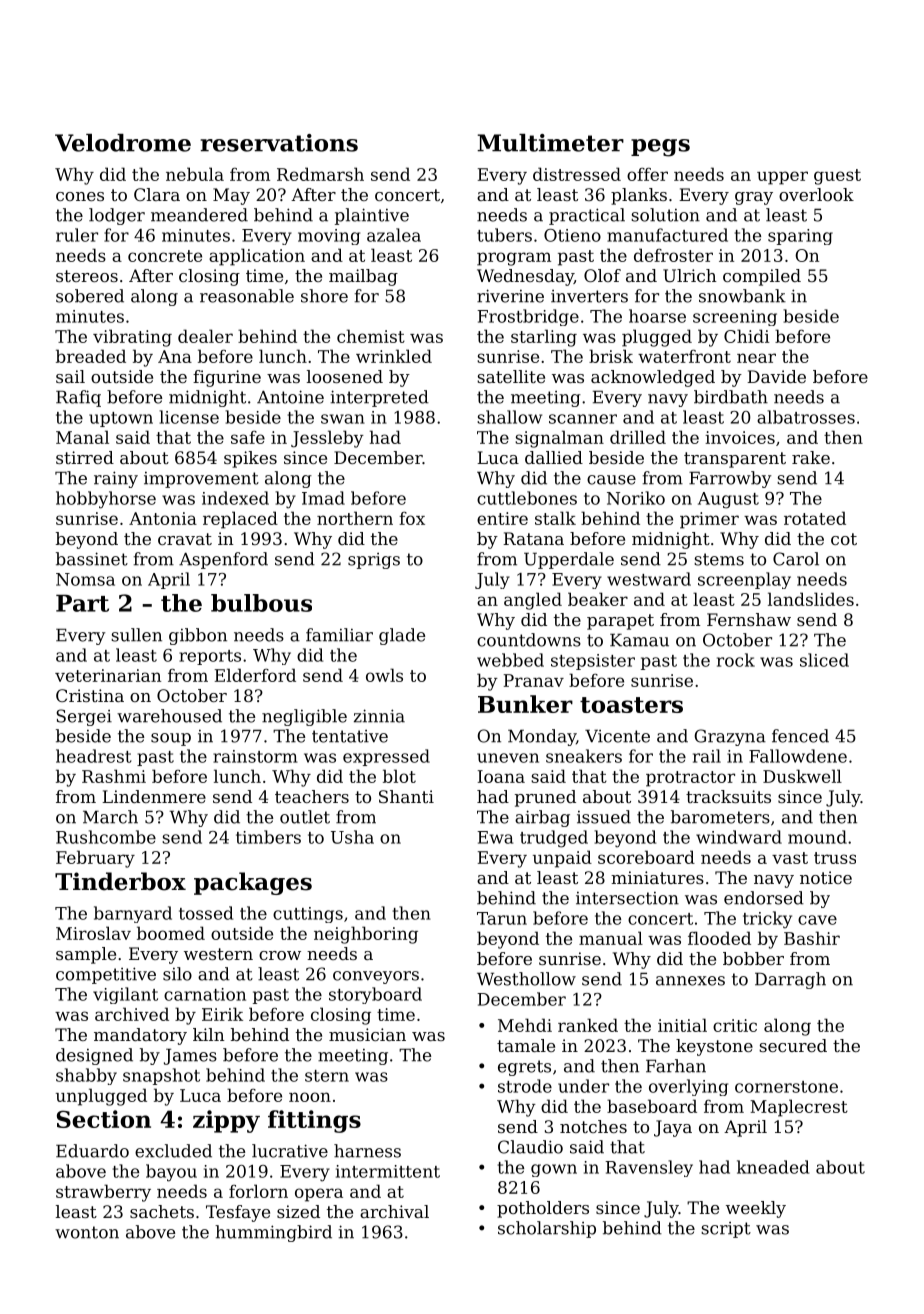  Describe the element at coordinates (106, 837) in the screenshot. I see `Rushcombe` at that location.
